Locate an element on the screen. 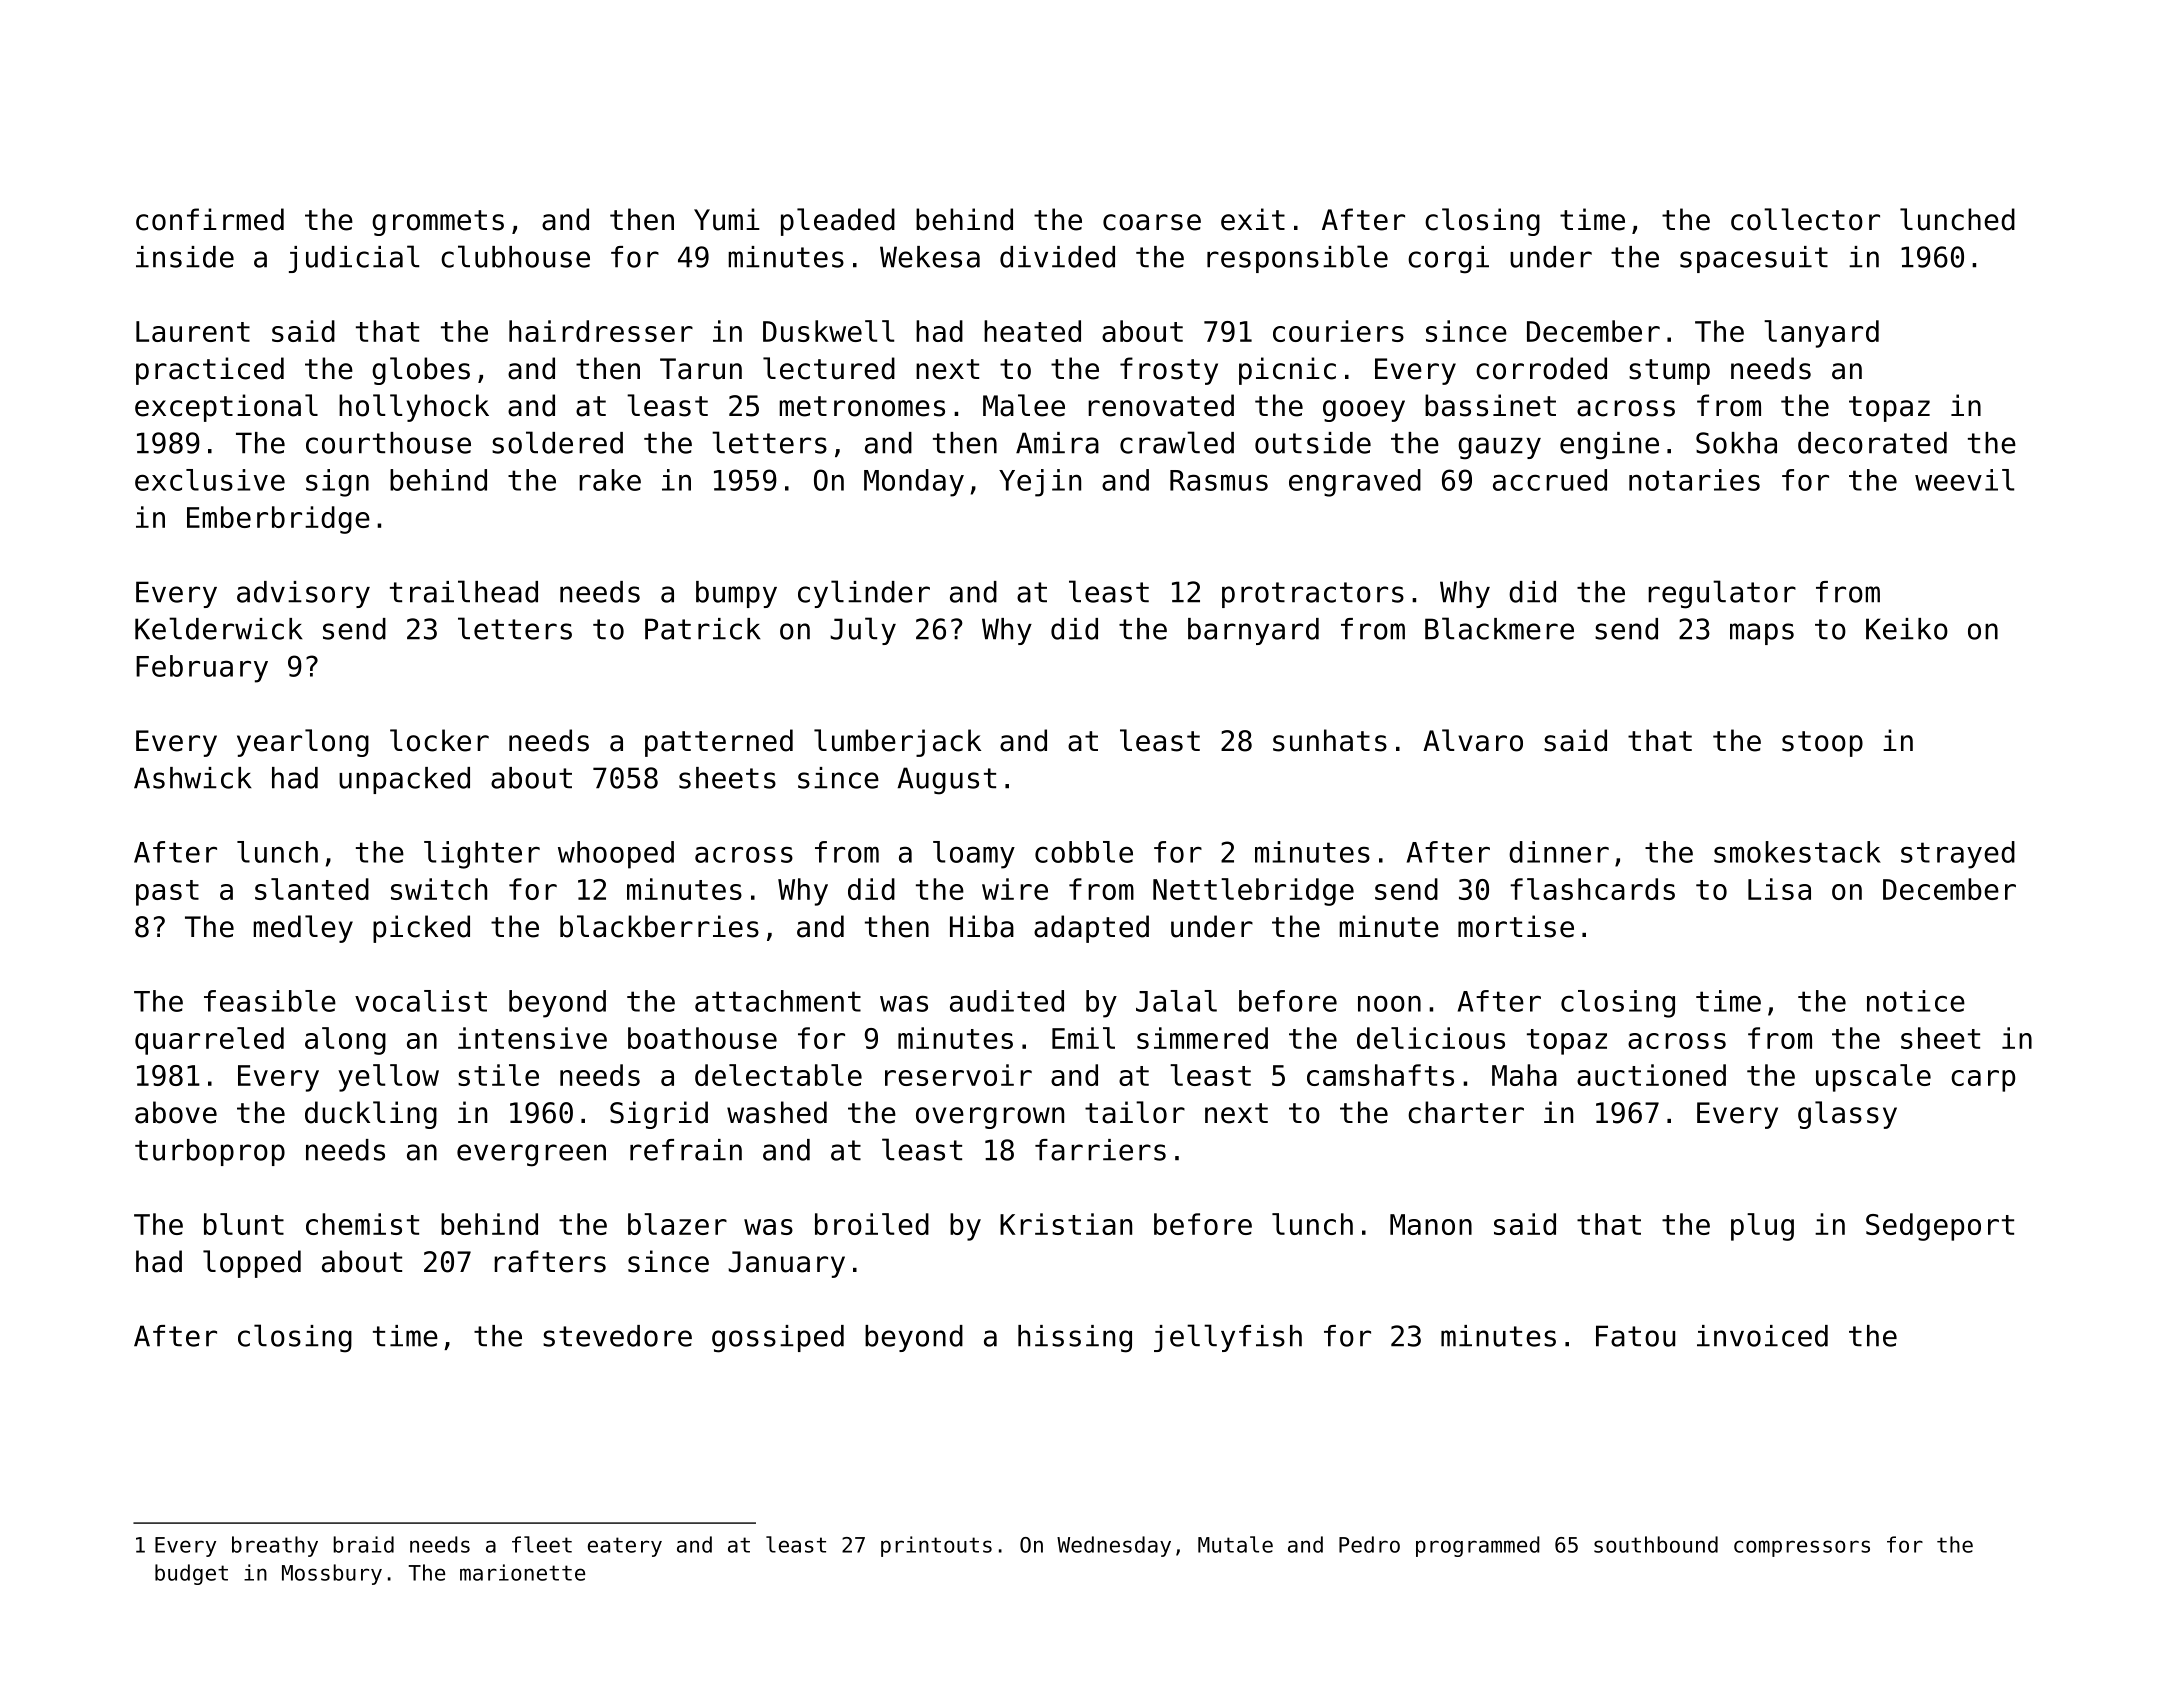 Image resolution: width=2178 pixels, height=1683 pixels. notice is located at coordinates (1916, 1001).
